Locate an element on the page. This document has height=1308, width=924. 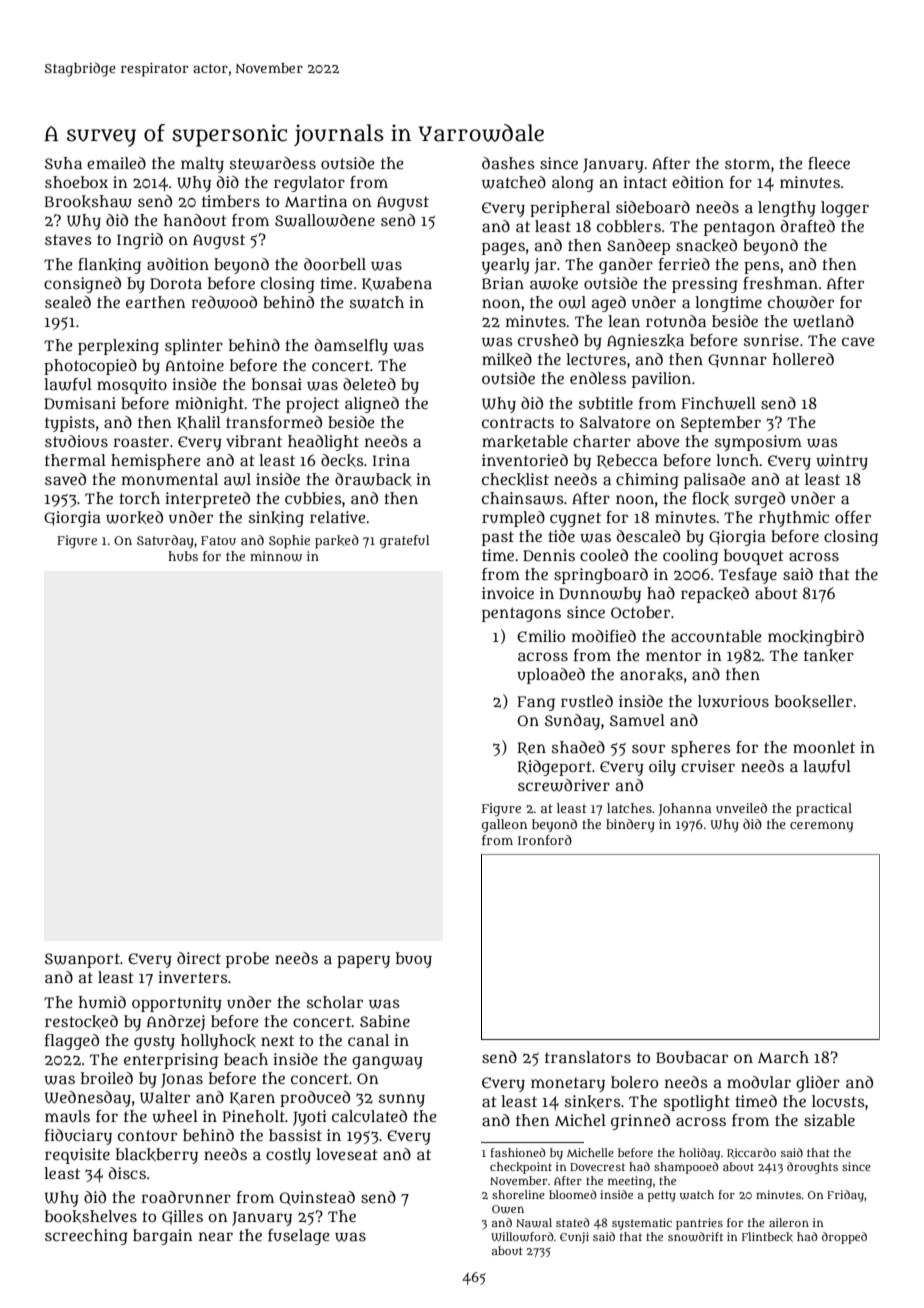
saved is located at coordinates (65, 479).
